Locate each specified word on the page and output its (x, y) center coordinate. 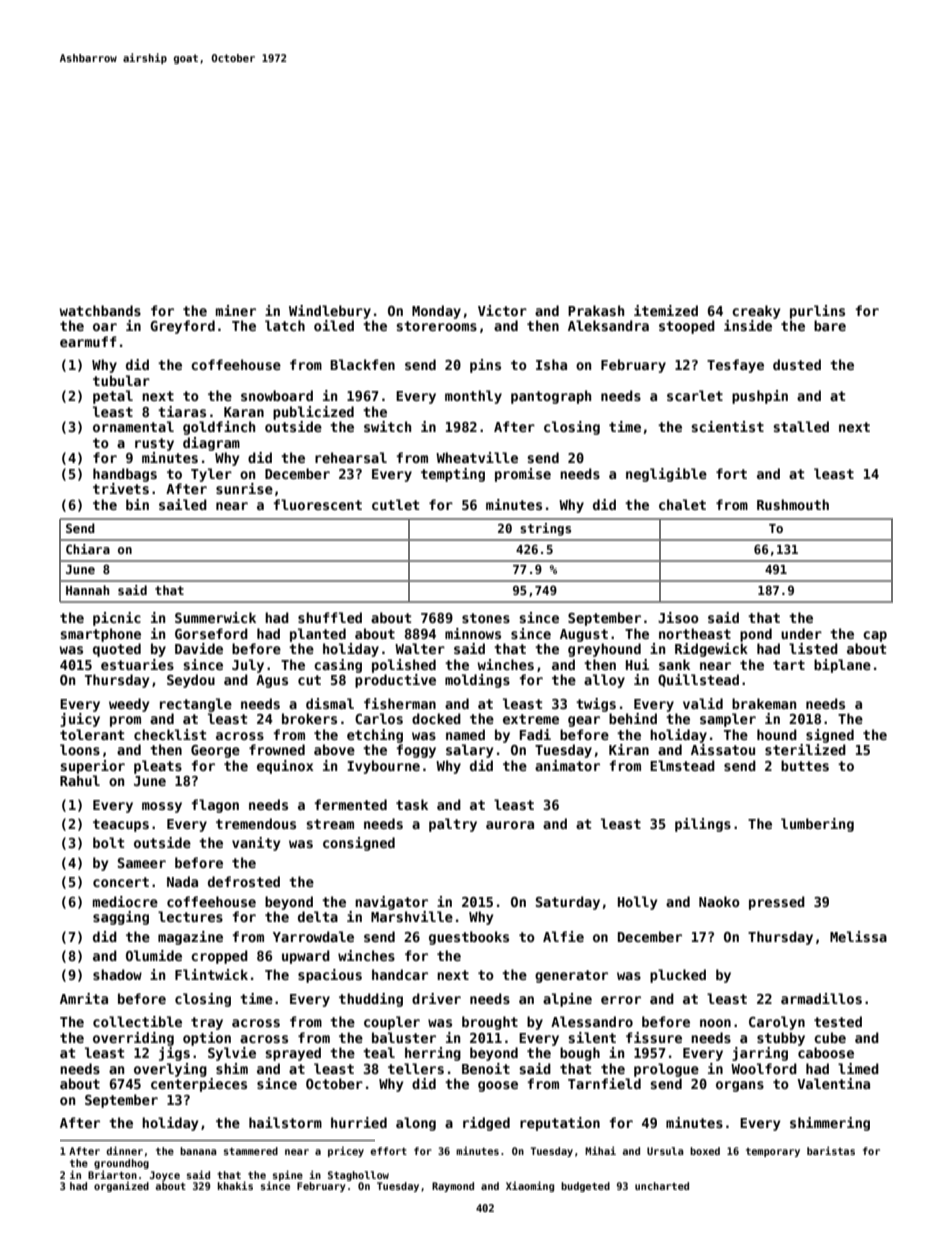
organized (121, 1186)
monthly (473, 397)
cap (875, 636)
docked (436, 718)
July (248, 666)
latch (285, 325)
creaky (756, 312)
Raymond (453, 1187)
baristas (831, 1150)
